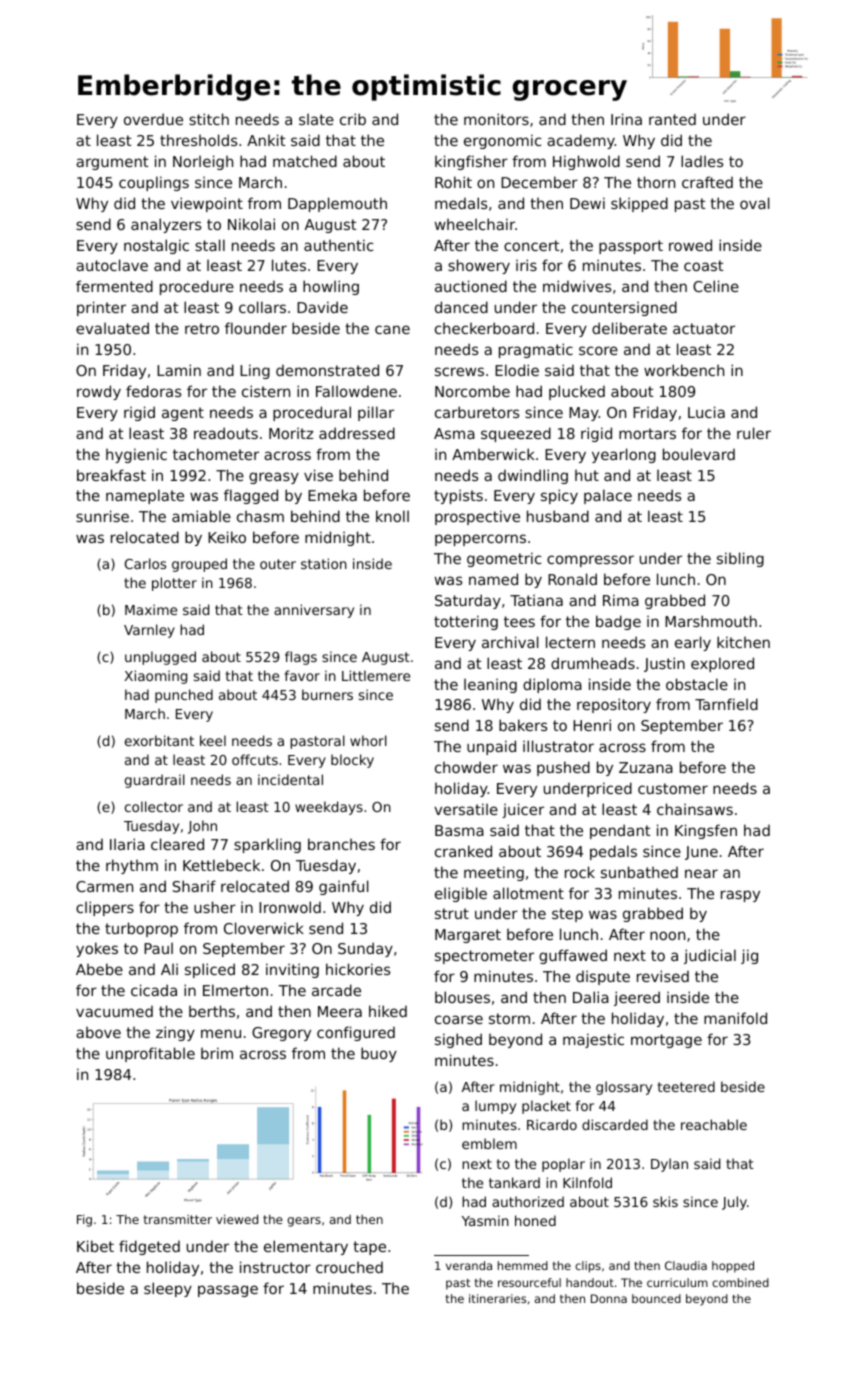 This screenshot has height=1400, width=849. I want to click on crib, so click(353, 119).
